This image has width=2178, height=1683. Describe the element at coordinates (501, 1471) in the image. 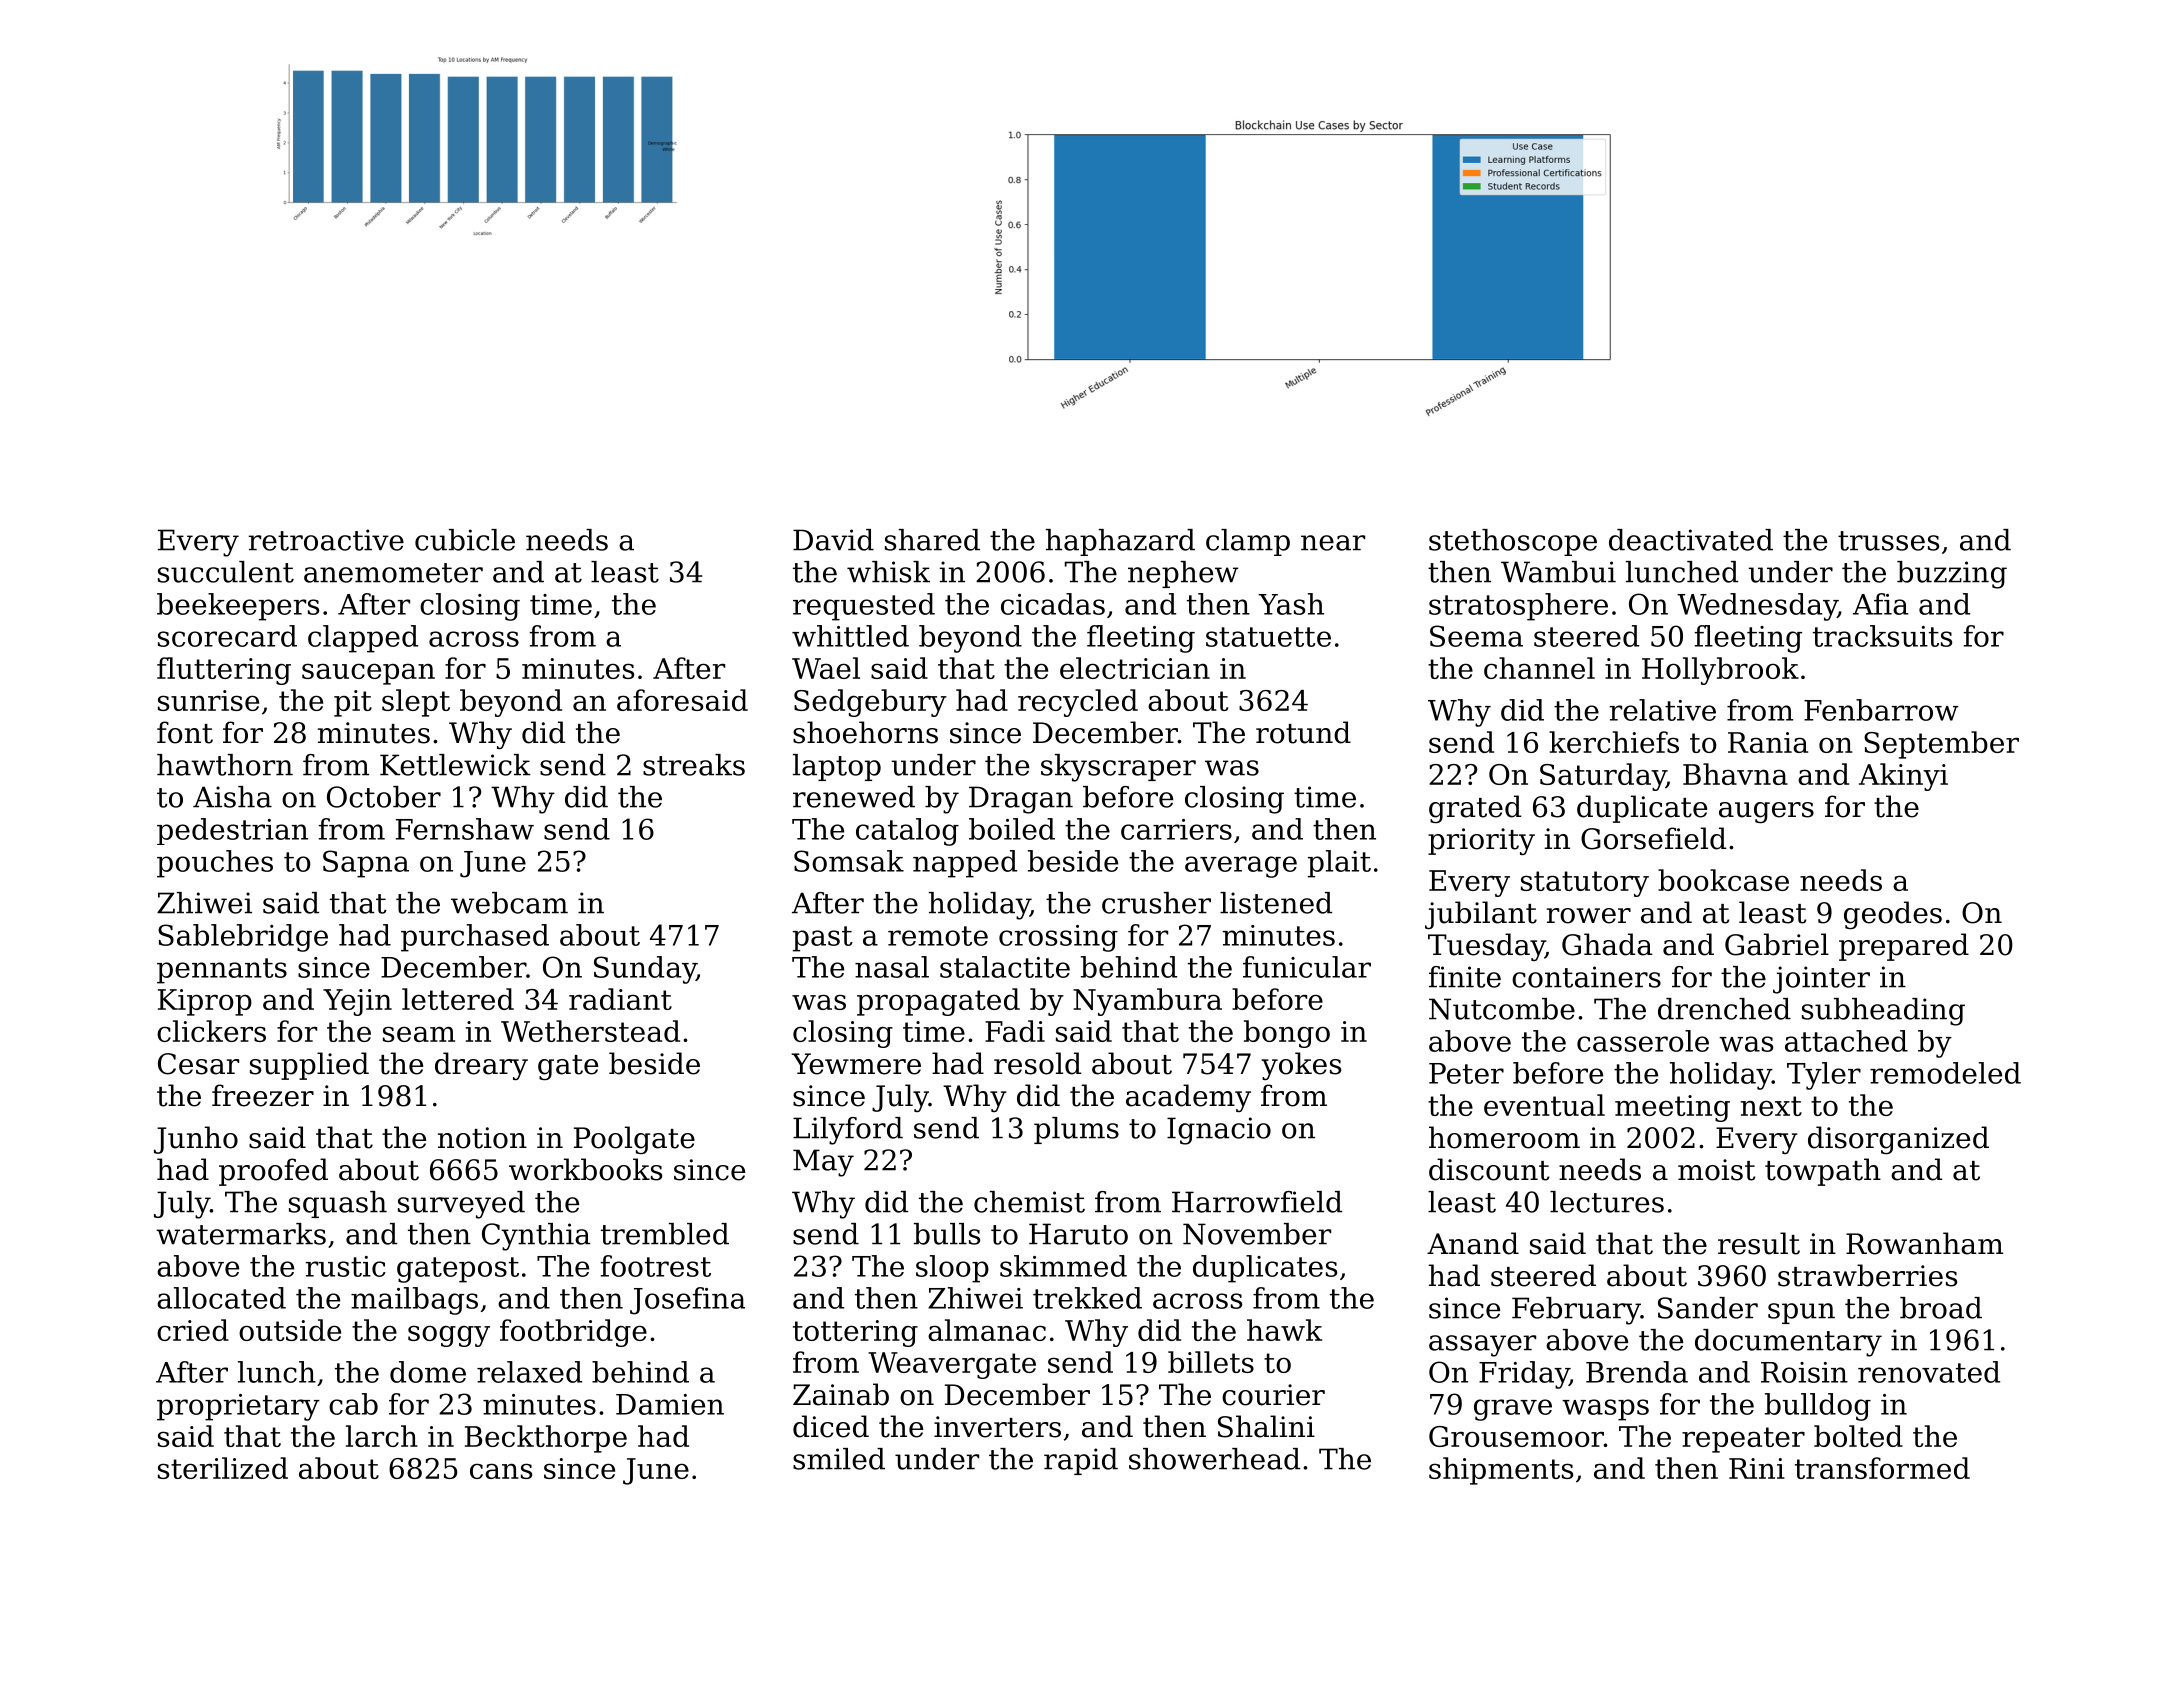

I see `cans` at that location.
